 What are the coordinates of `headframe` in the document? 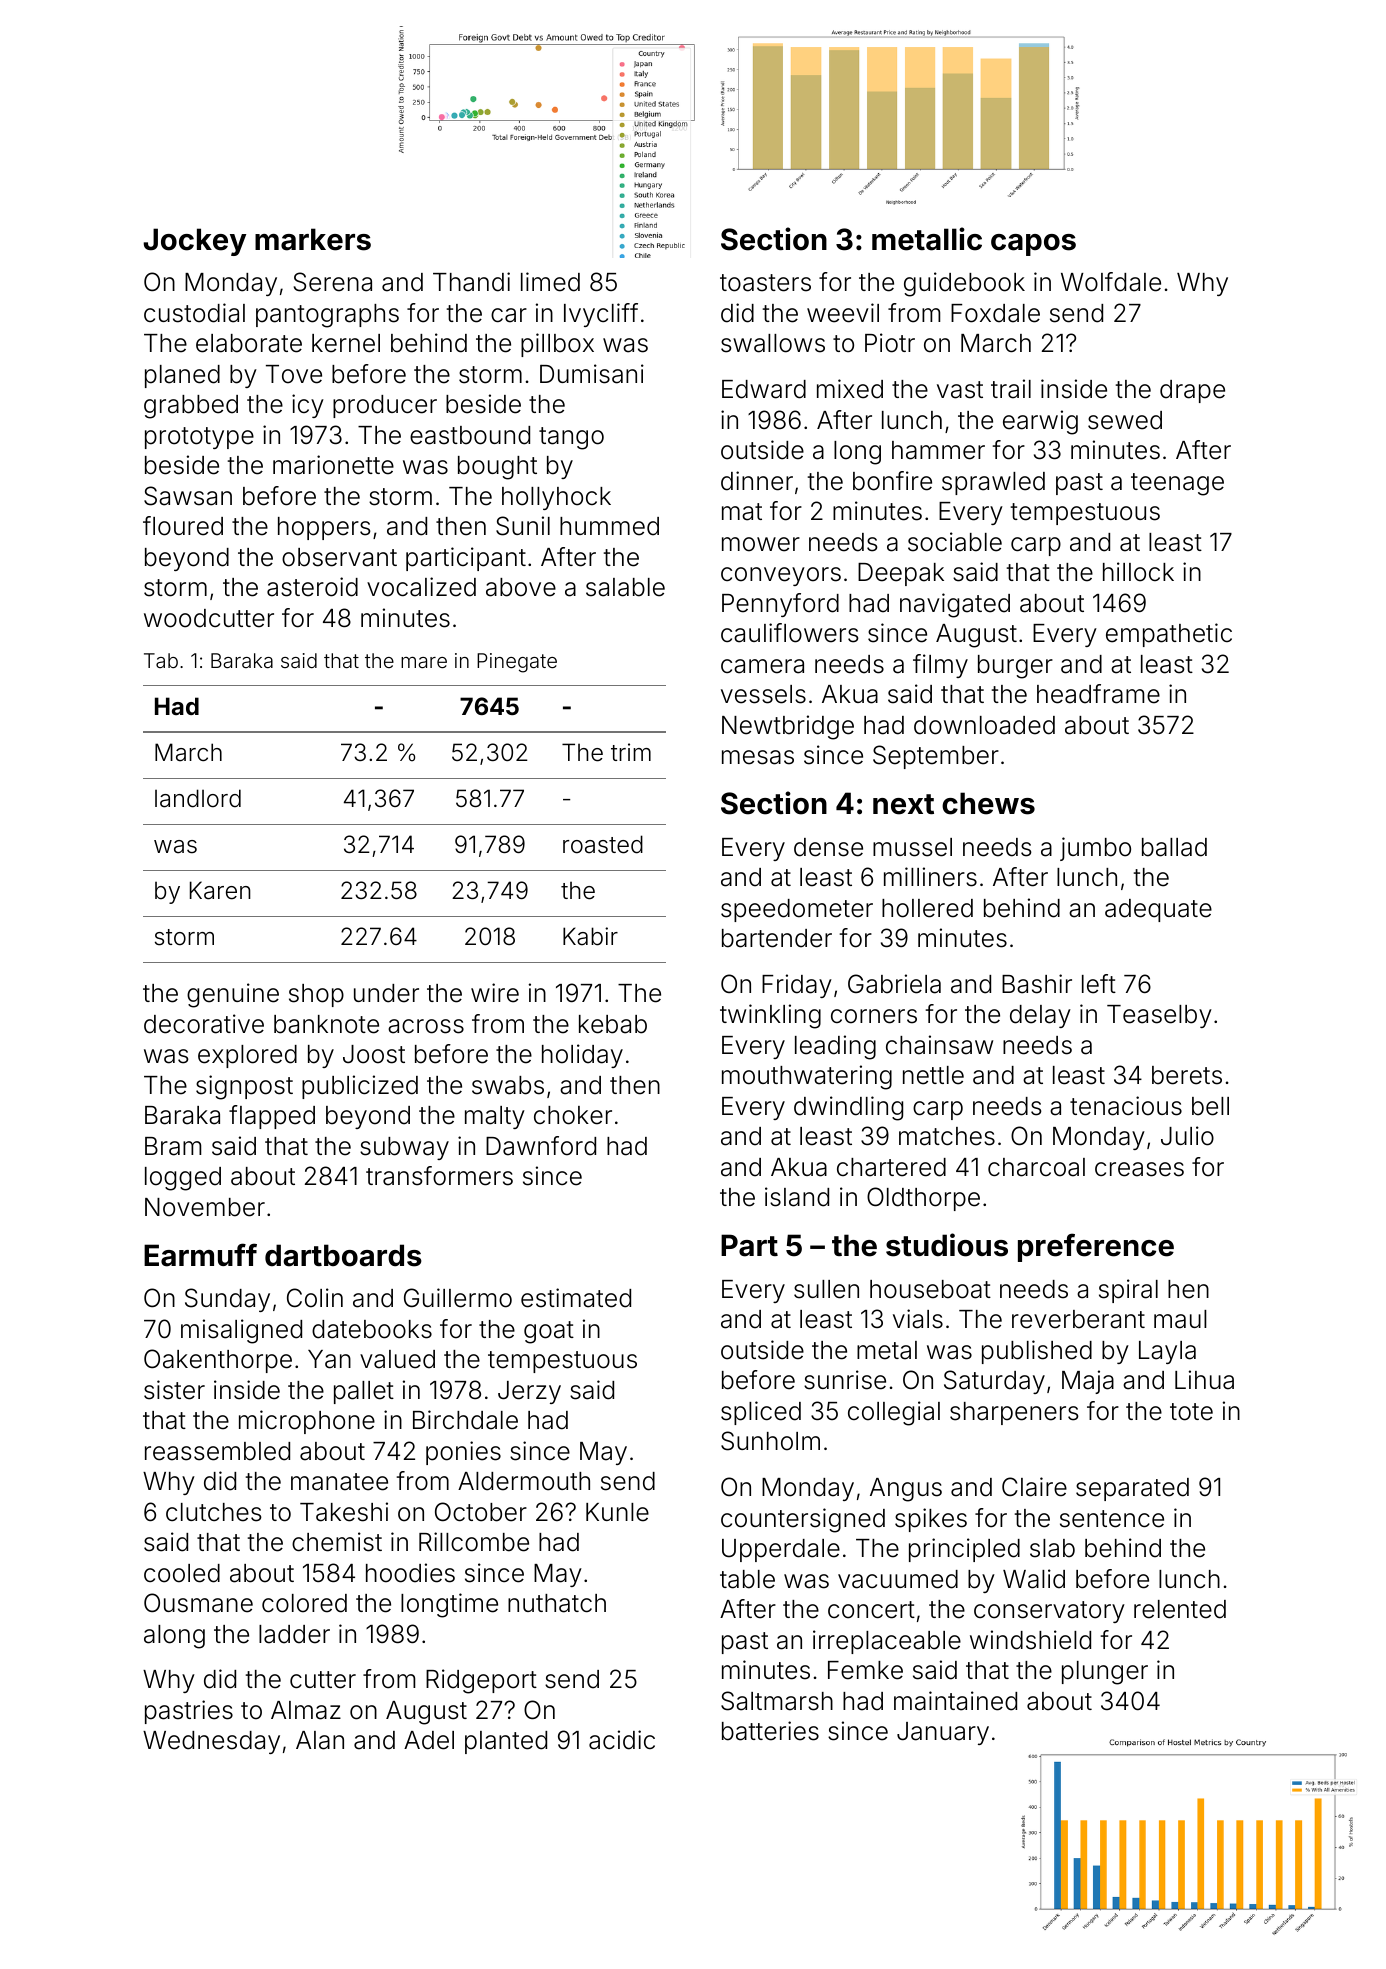 It's located at (1098, 694).
